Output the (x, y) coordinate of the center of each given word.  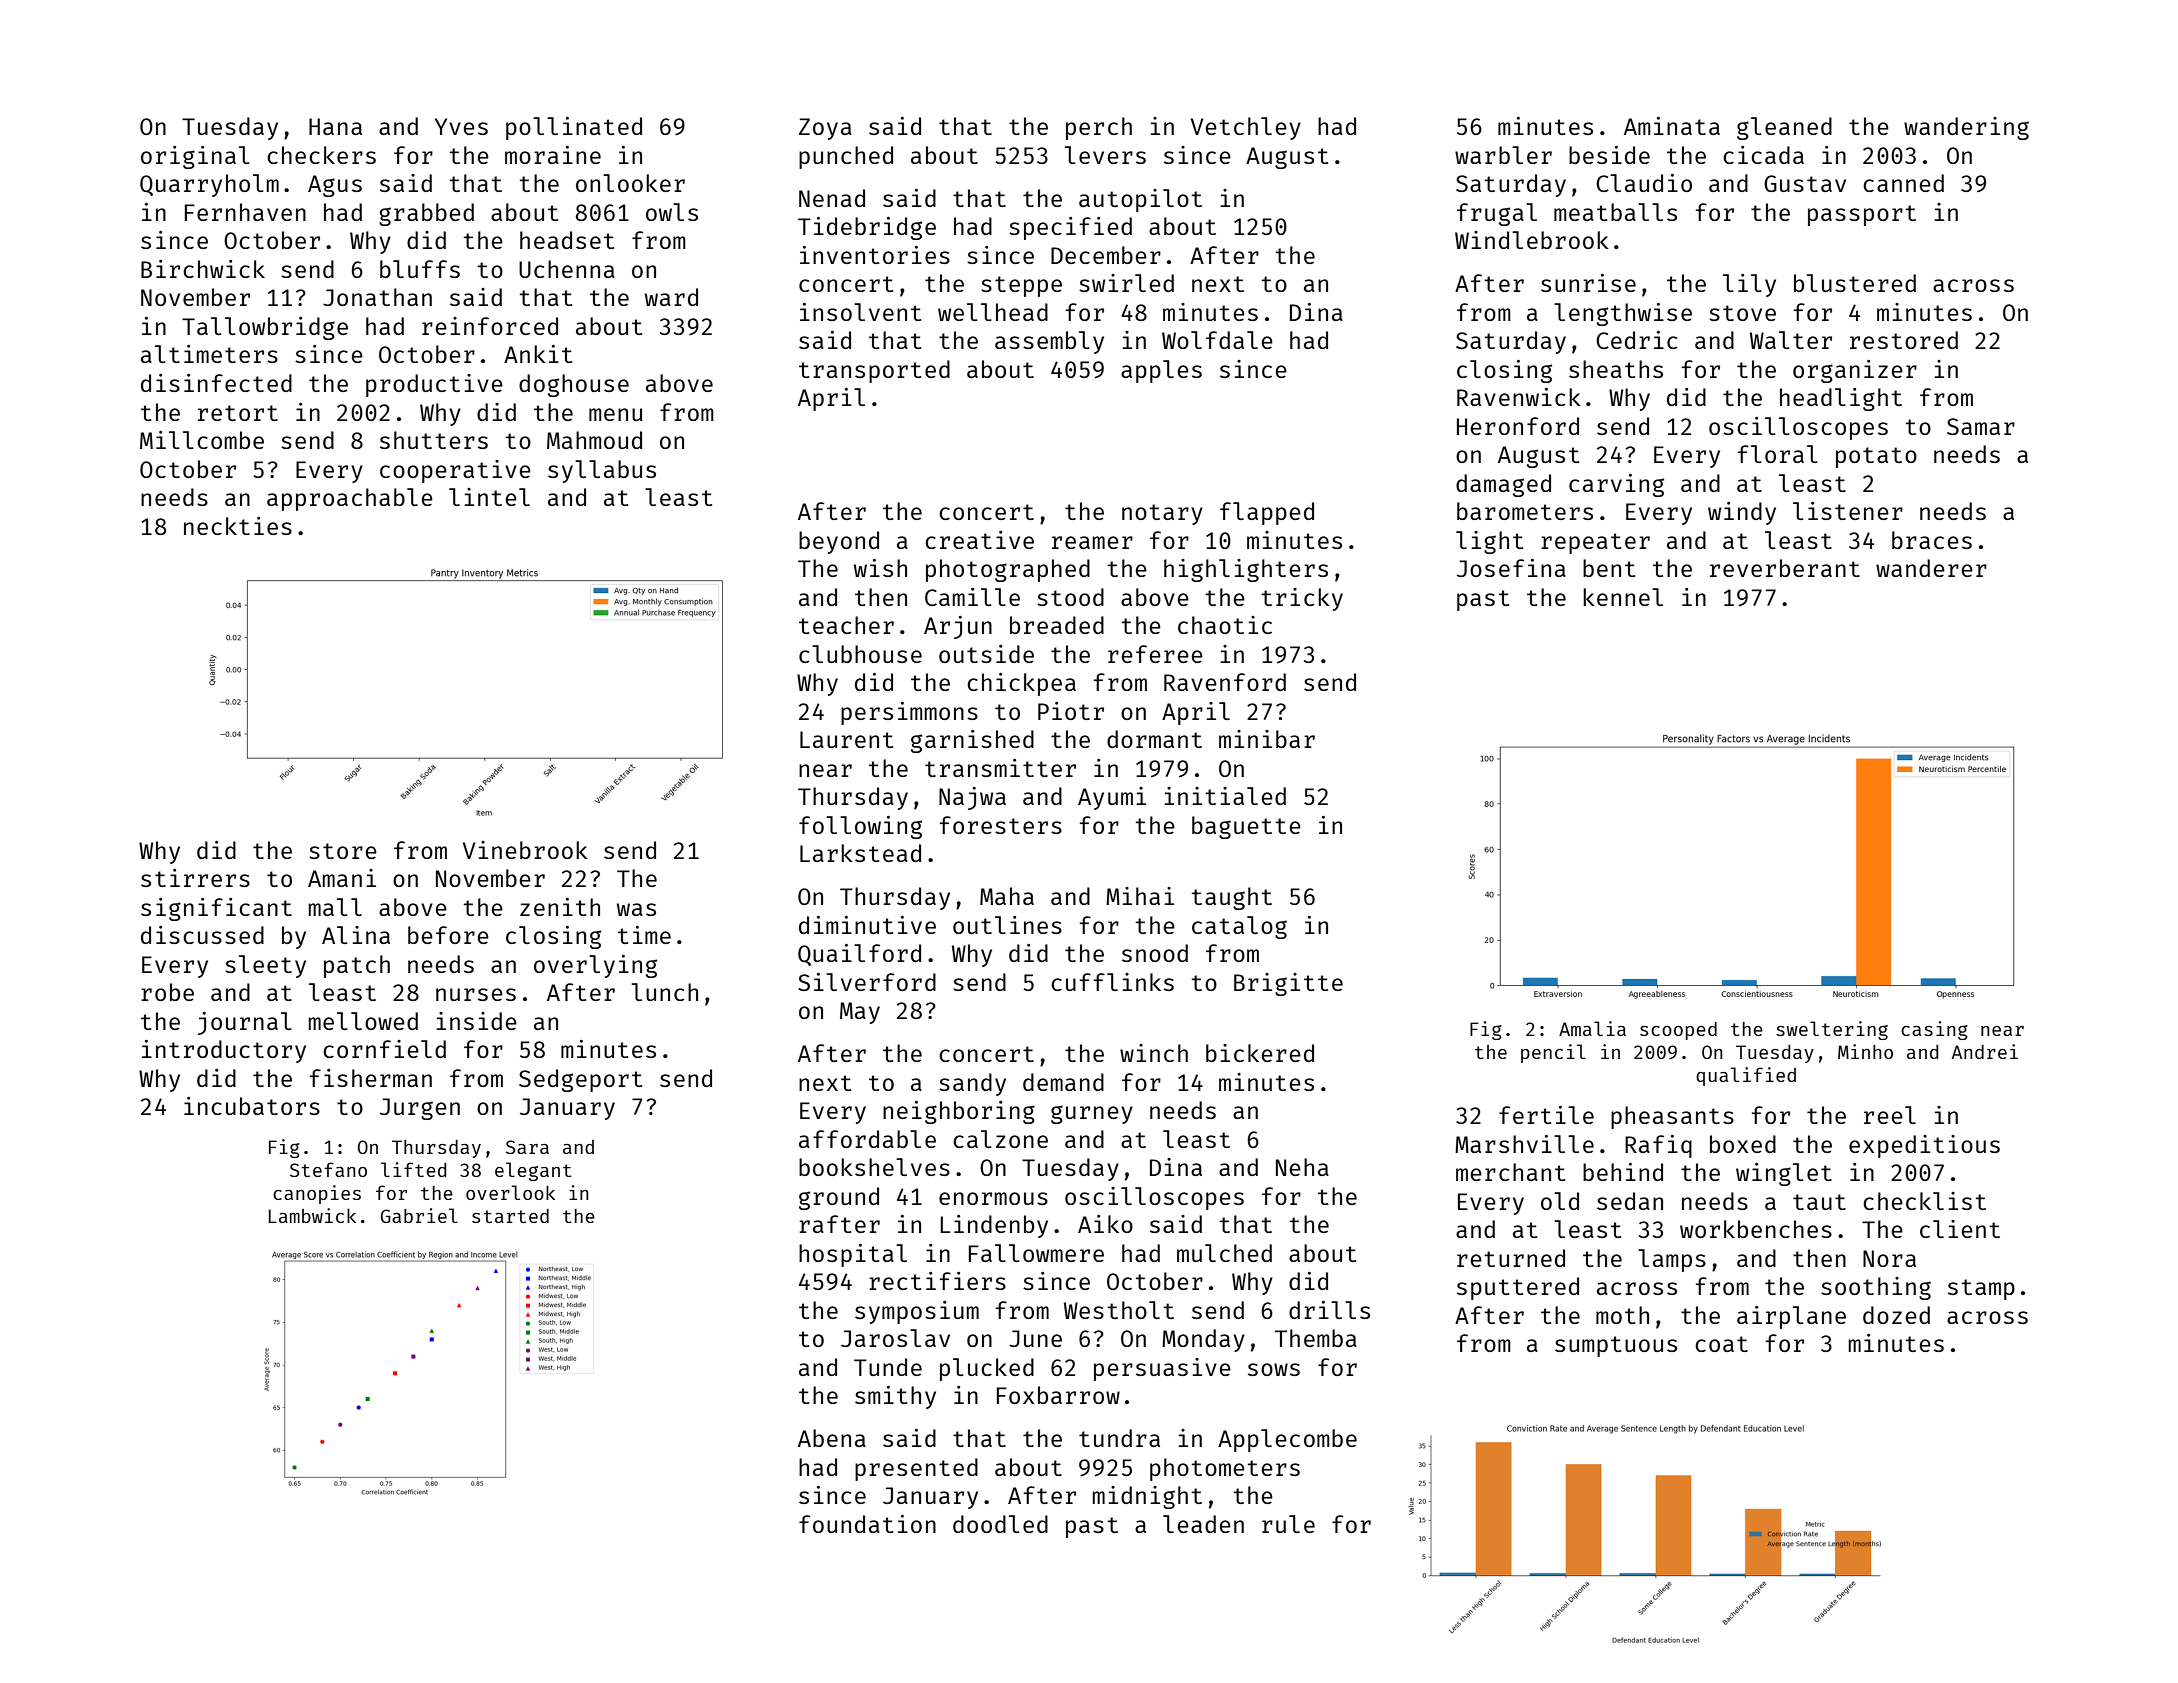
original (195, 157)
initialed (1225, 796)
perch (1099, 128)
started (510, 1216)
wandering (1966, 128)
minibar (1267, 739)
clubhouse (860, 654)
